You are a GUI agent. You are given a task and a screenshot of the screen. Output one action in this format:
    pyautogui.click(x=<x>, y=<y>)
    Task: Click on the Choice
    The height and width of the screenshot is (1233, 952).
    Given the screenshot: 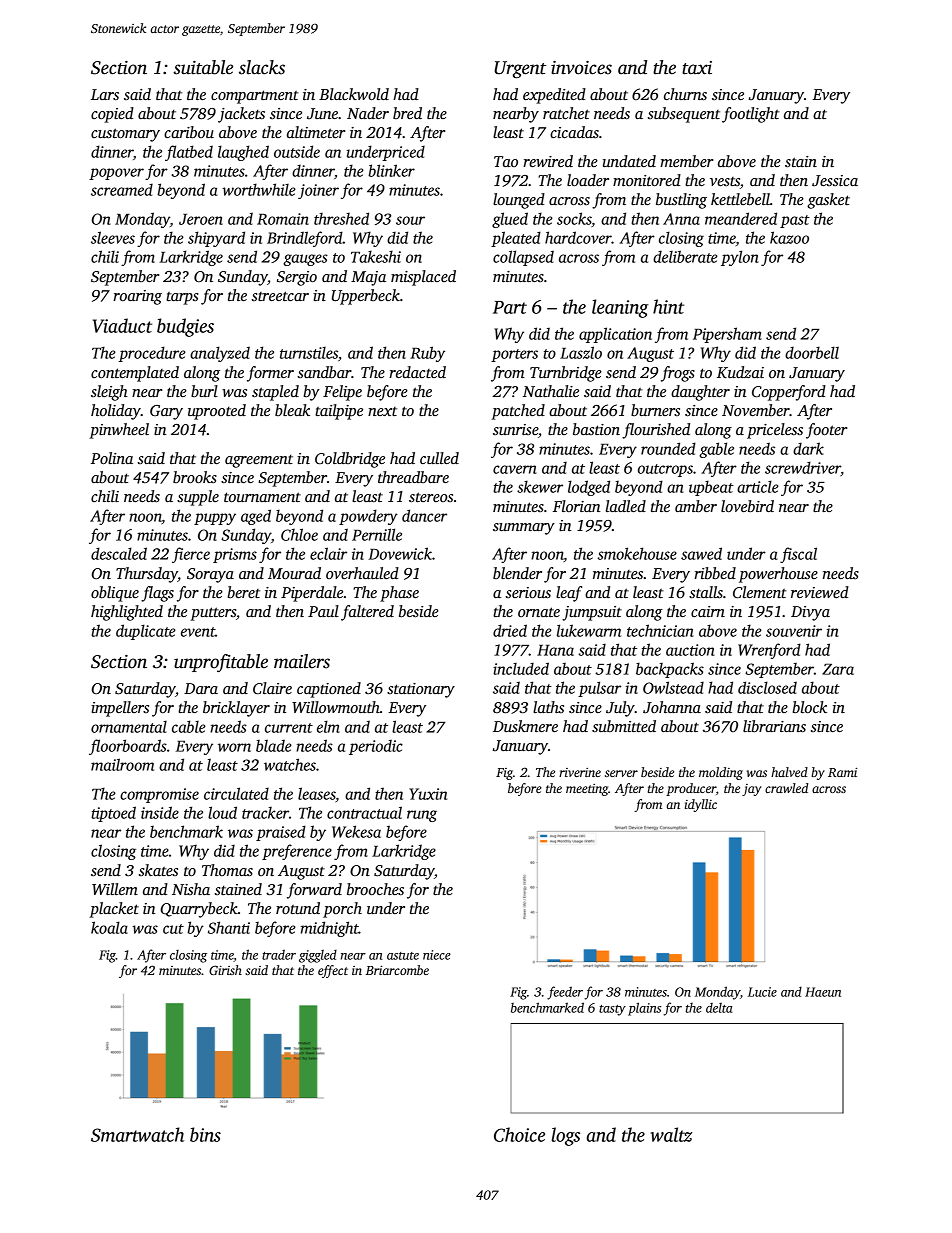 What is the action you would take?
    pyautogui.click(x=519, y=1134)
